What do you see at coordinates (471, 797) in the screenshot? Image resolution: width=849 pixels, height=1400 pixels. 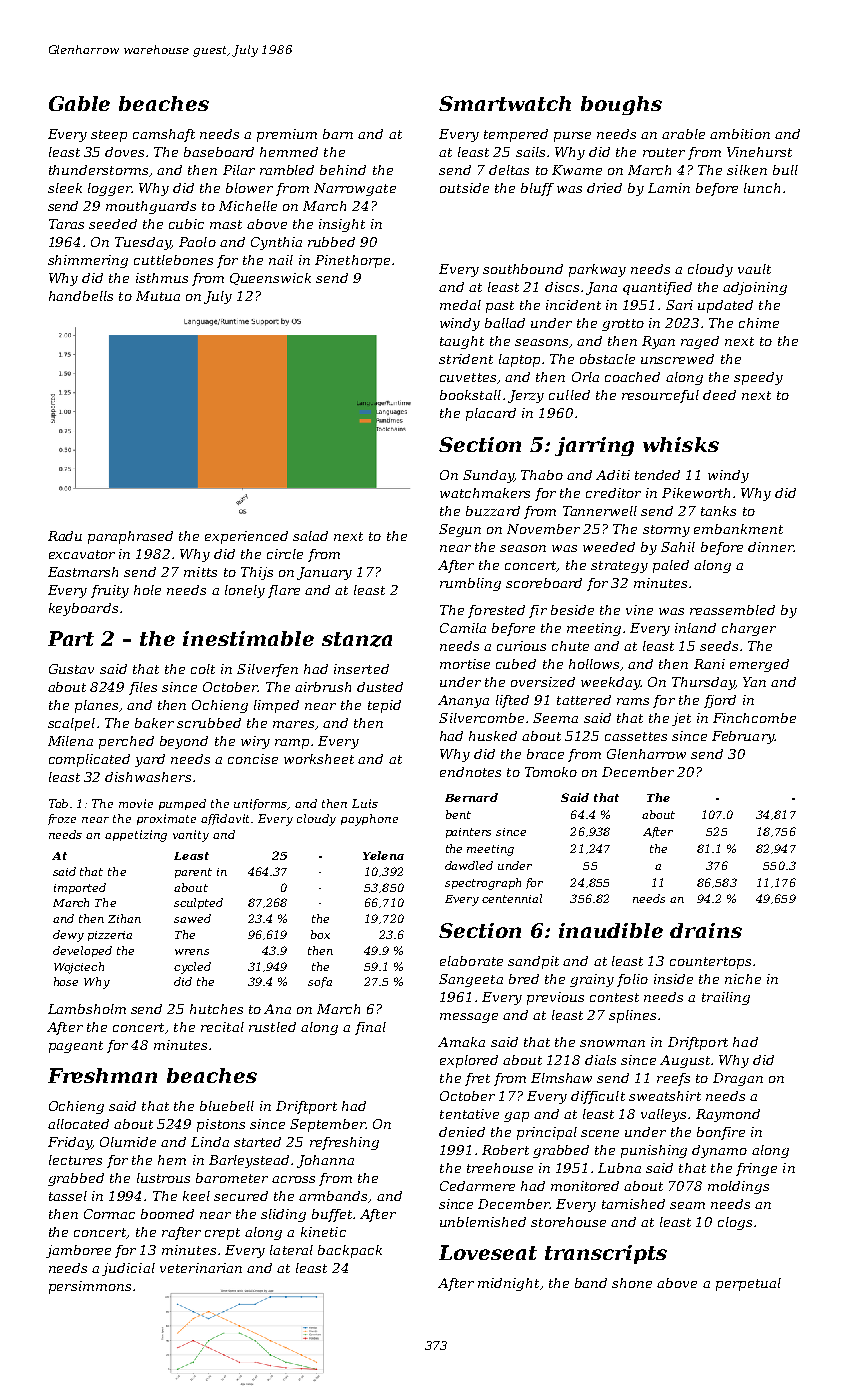 I see `Bernard` at bounding box center [471, 797].
